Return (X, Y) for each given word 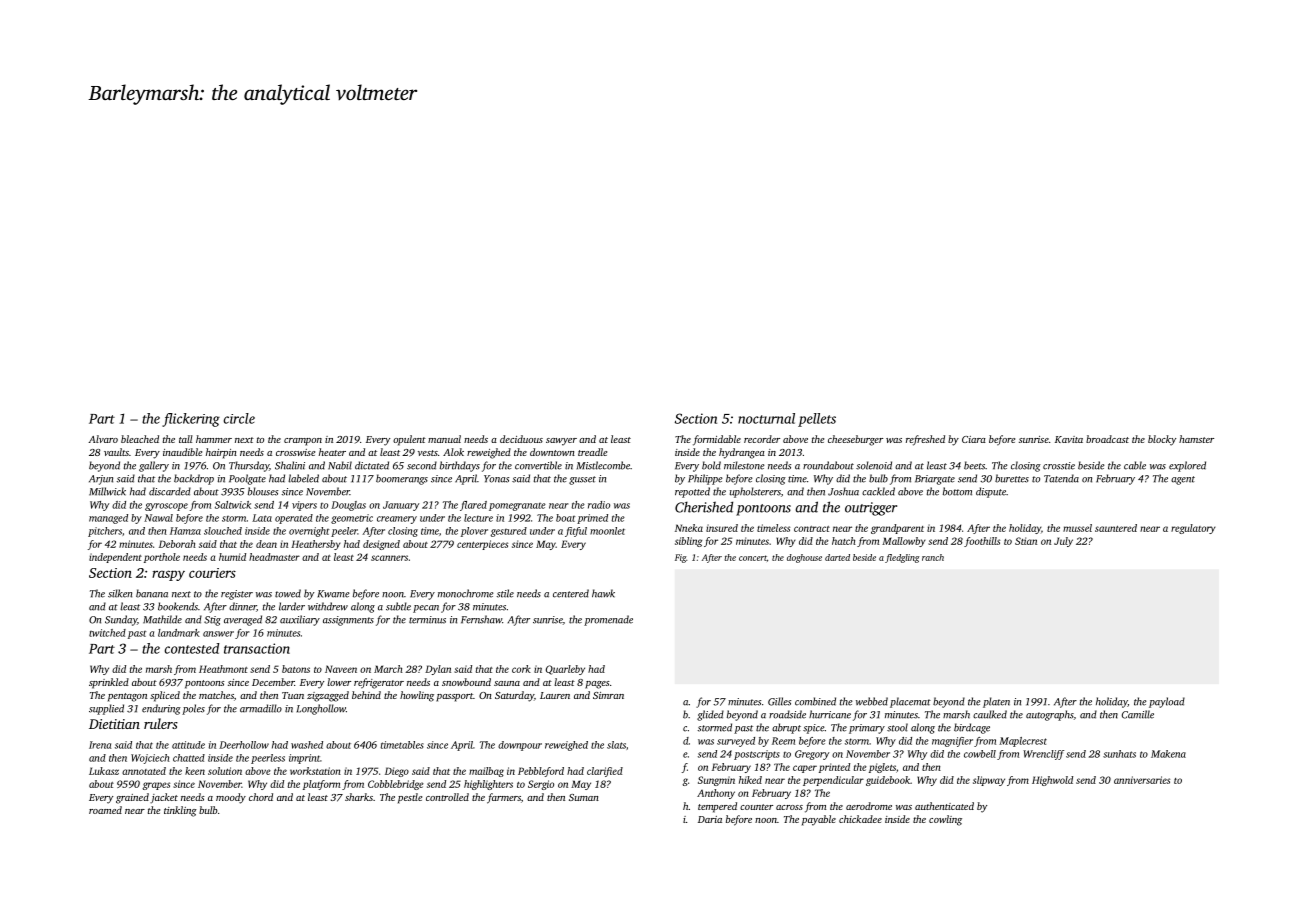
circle (239, 418)
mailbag (486, 772)
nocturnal (766, 418)
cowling (945, 820)
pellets (817, 420)
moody (231, 798)
